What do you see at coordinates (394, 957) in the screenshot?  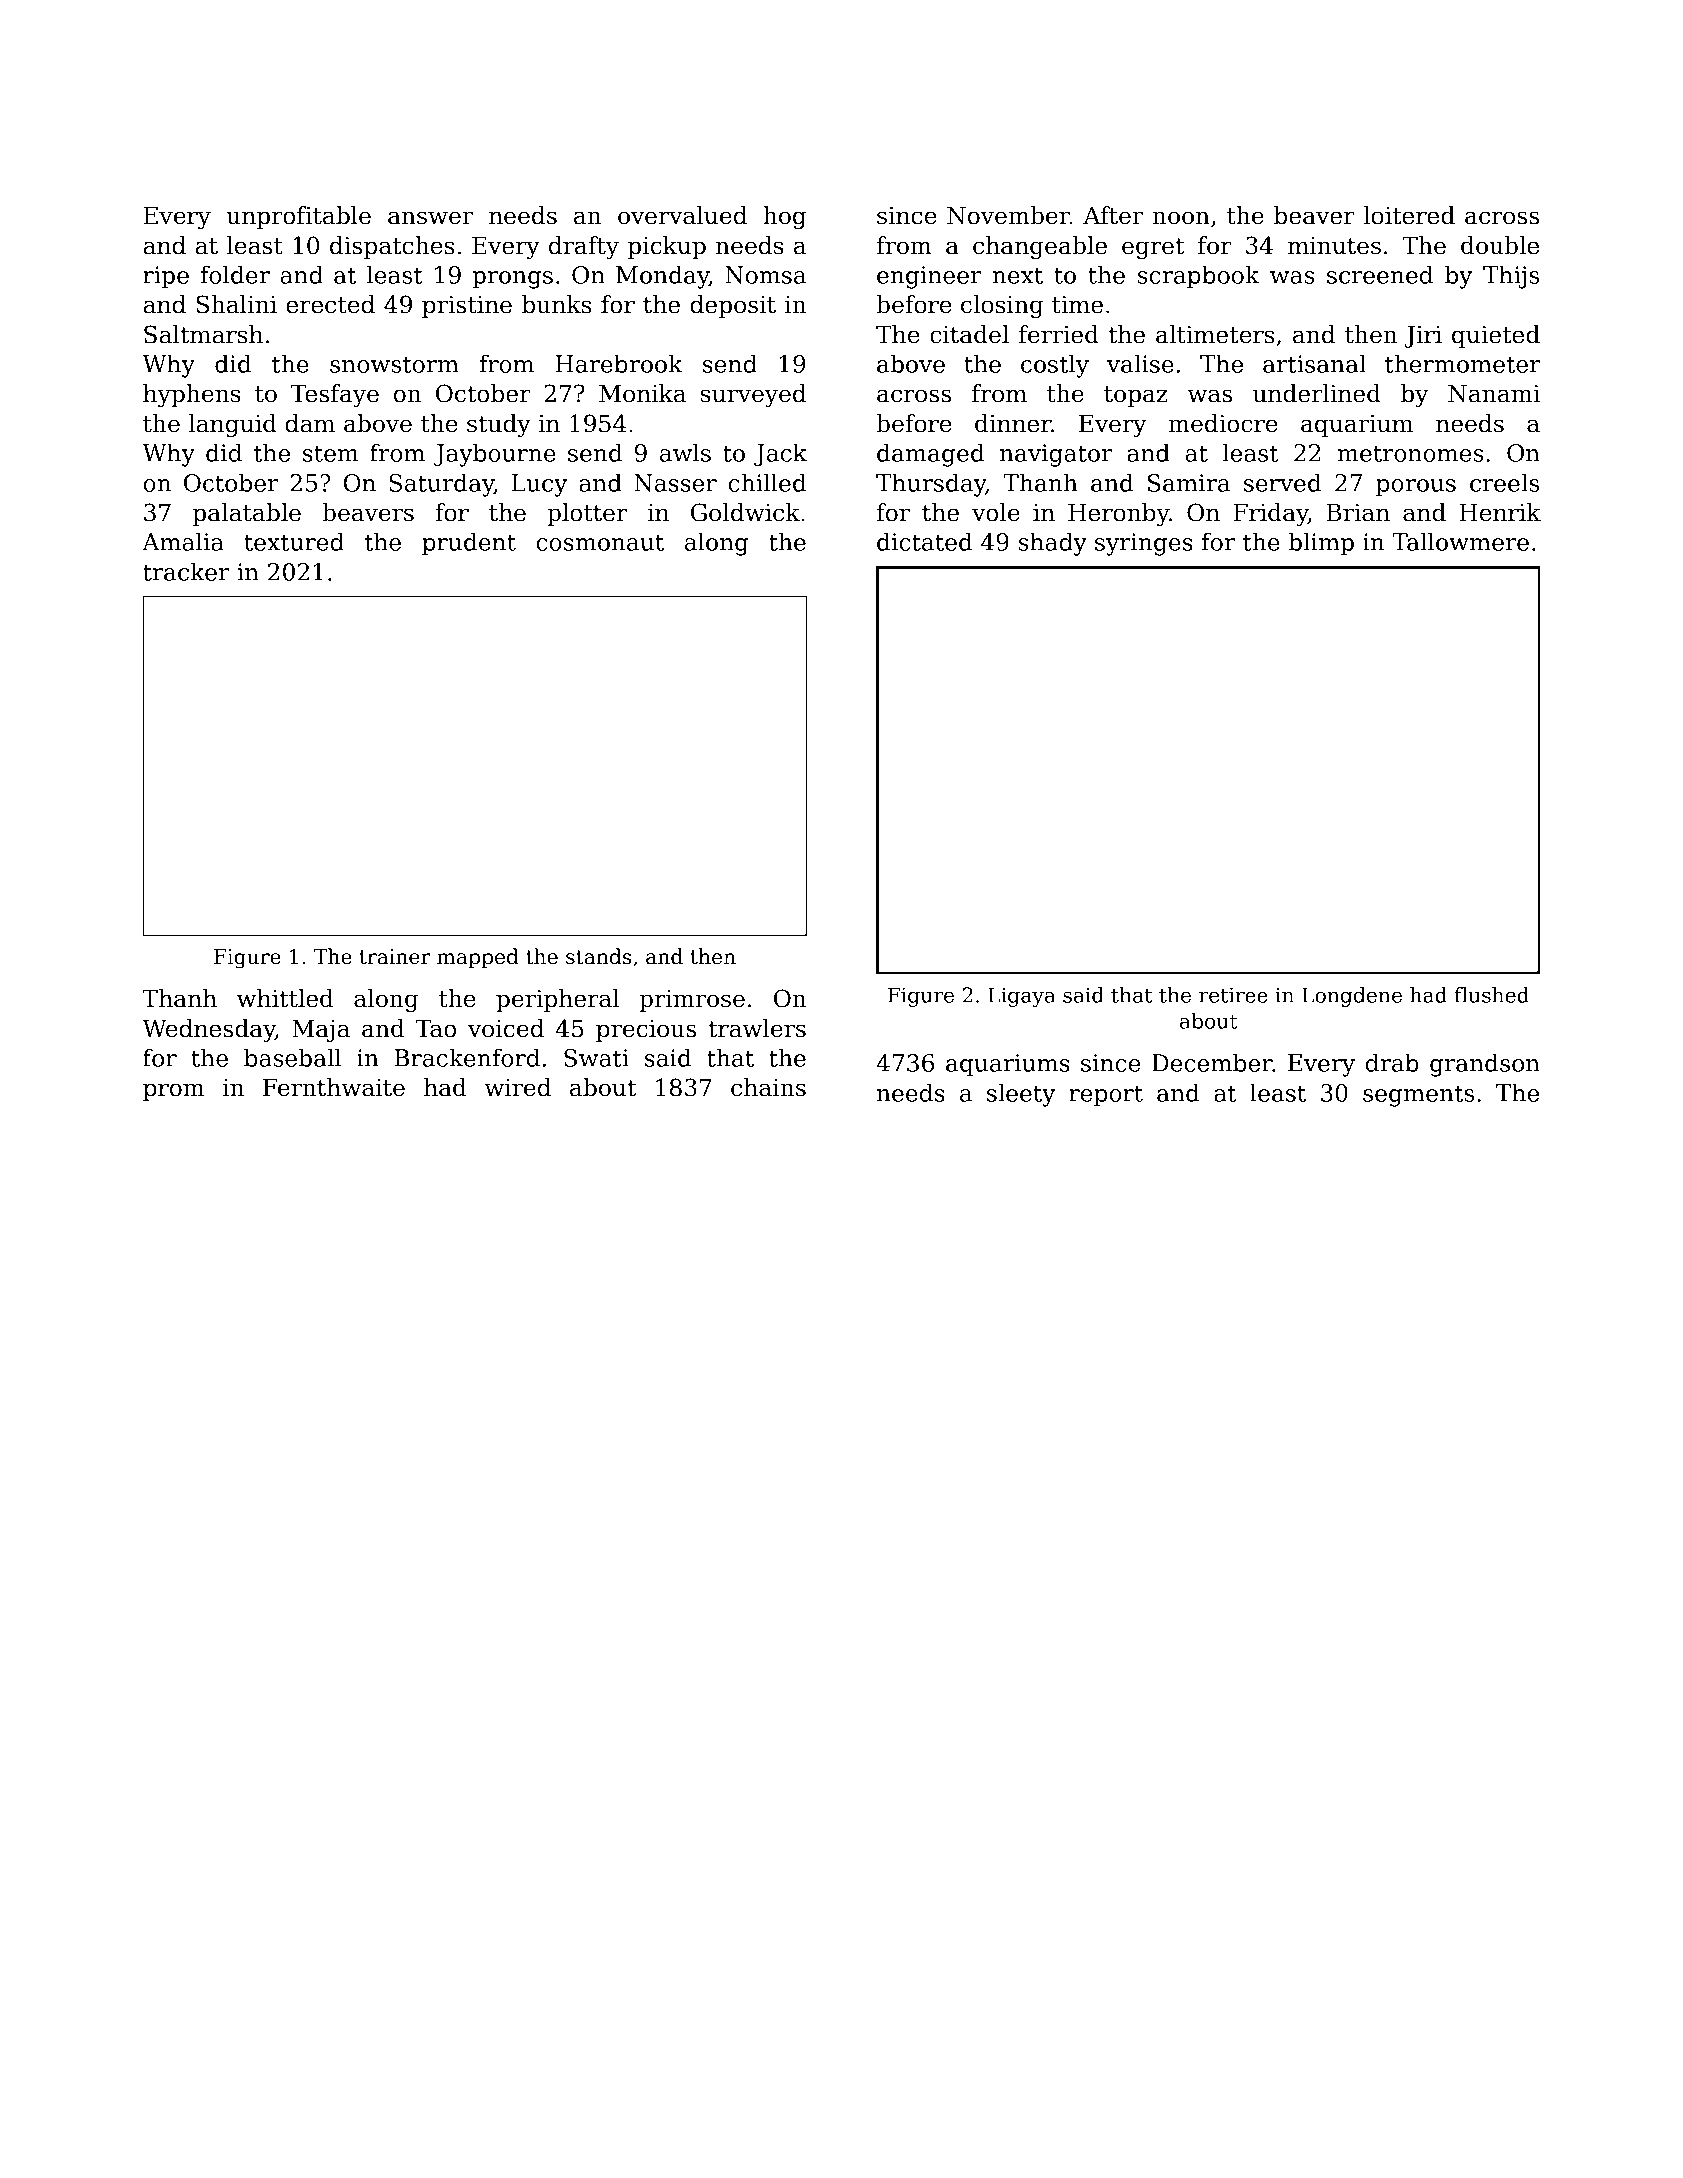 I see `trainer` at bounding box center [394, 957].
